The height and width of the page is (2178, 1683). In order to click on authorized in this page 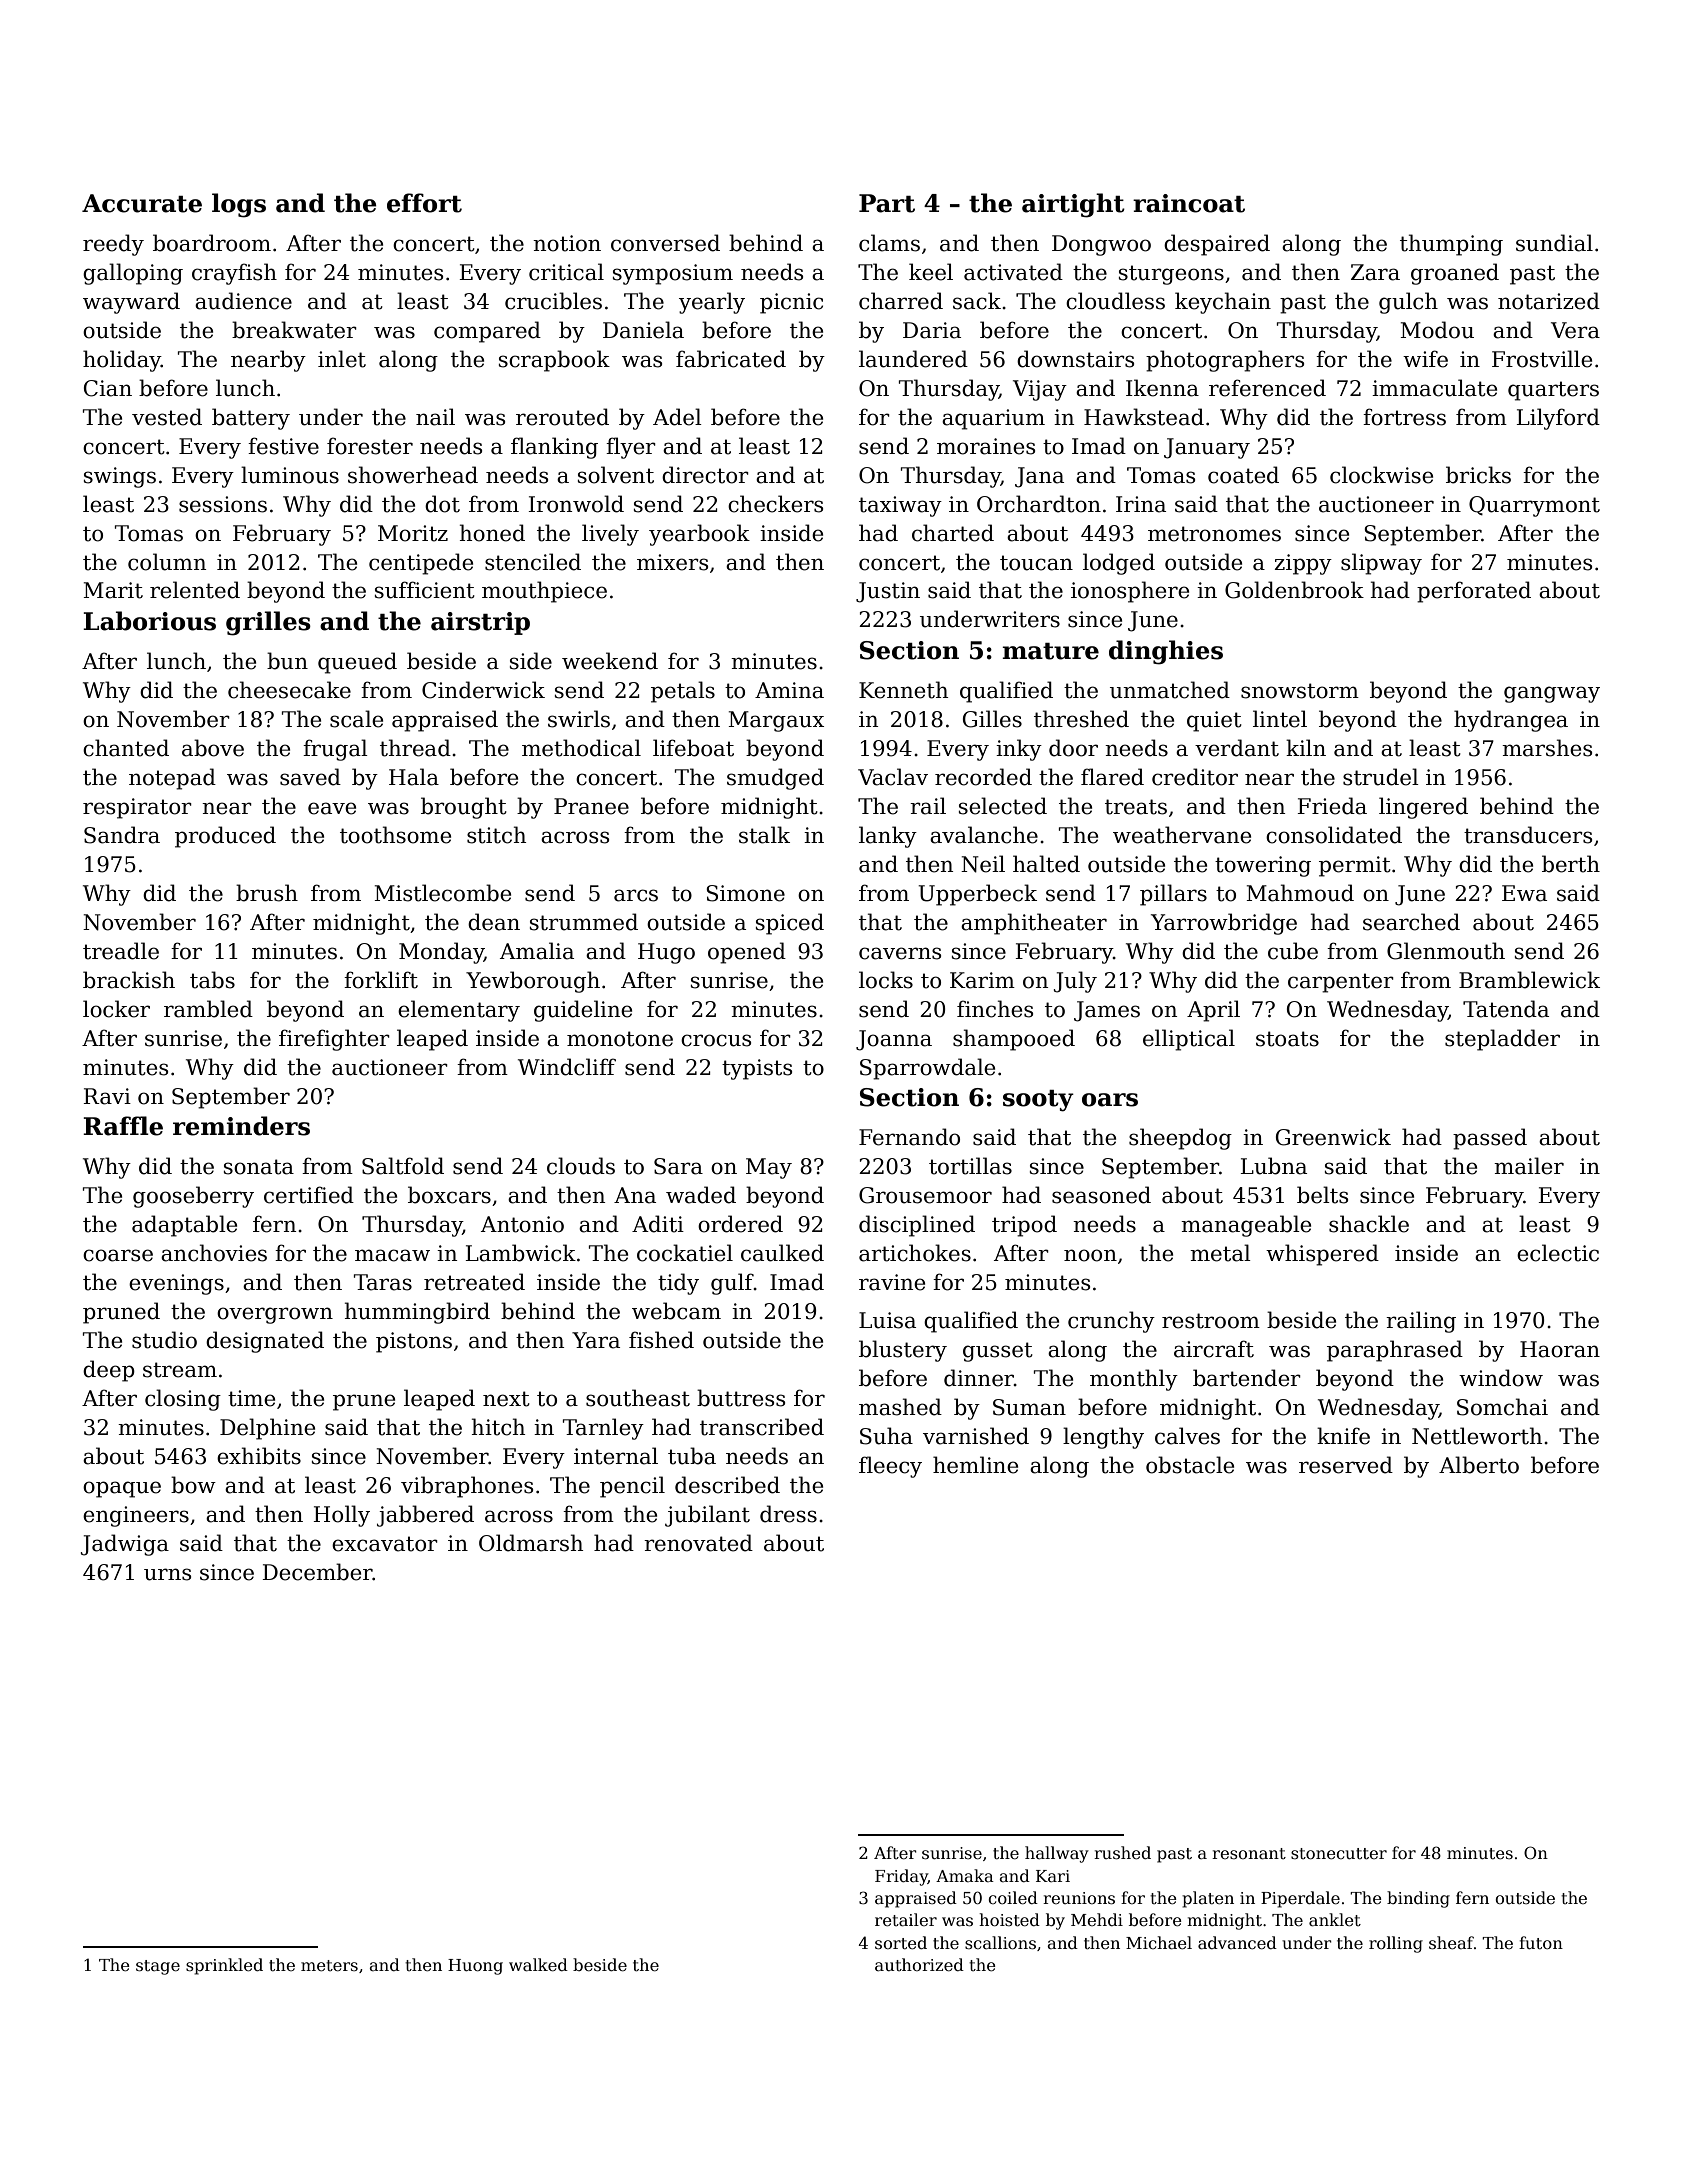, I will do `click(919, 1965)`.
